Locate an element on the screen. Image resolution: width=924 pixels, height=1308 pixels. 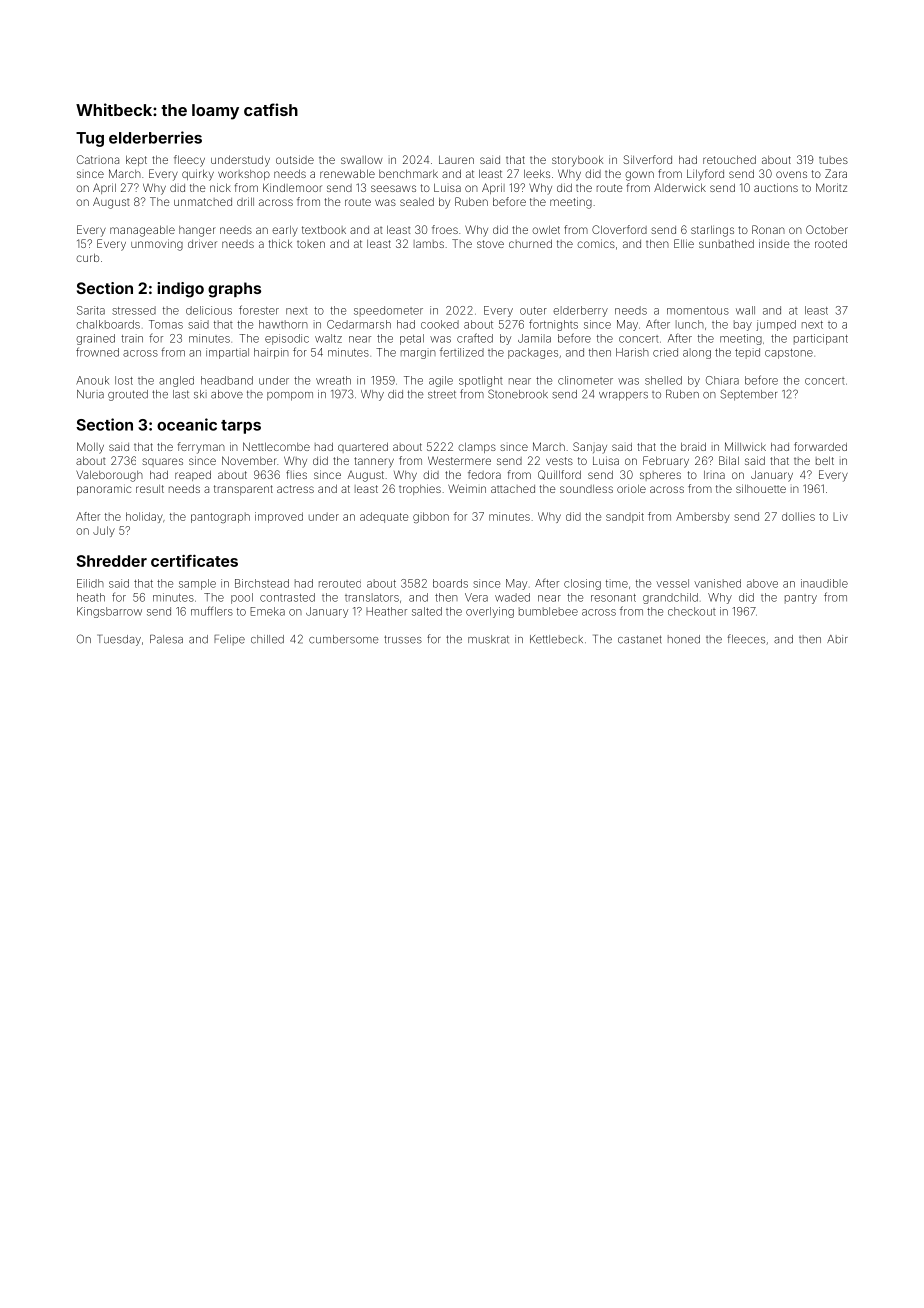
braid is located at coordinates (693, 446).
